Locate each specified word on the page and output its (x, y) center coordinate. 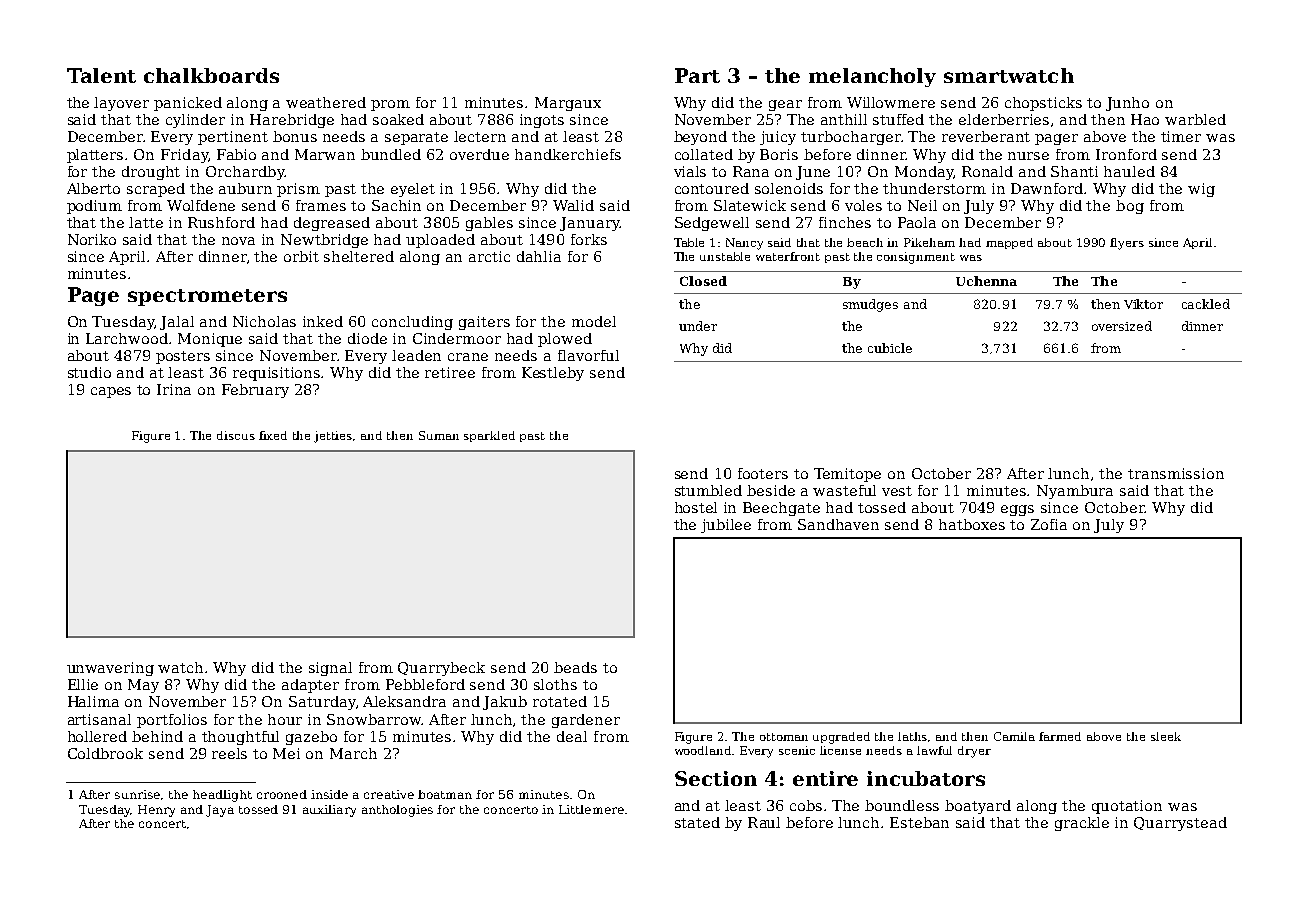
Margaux (568, 104)
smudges (870, 305)
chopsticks (1043, 104)
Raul (764, 822)
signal (330, 669)
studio (89, 372)
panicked (188, 104)
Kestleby (553, 374)
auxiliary (329, 811)
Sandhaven (838, 524)
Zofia (1049, 524)
